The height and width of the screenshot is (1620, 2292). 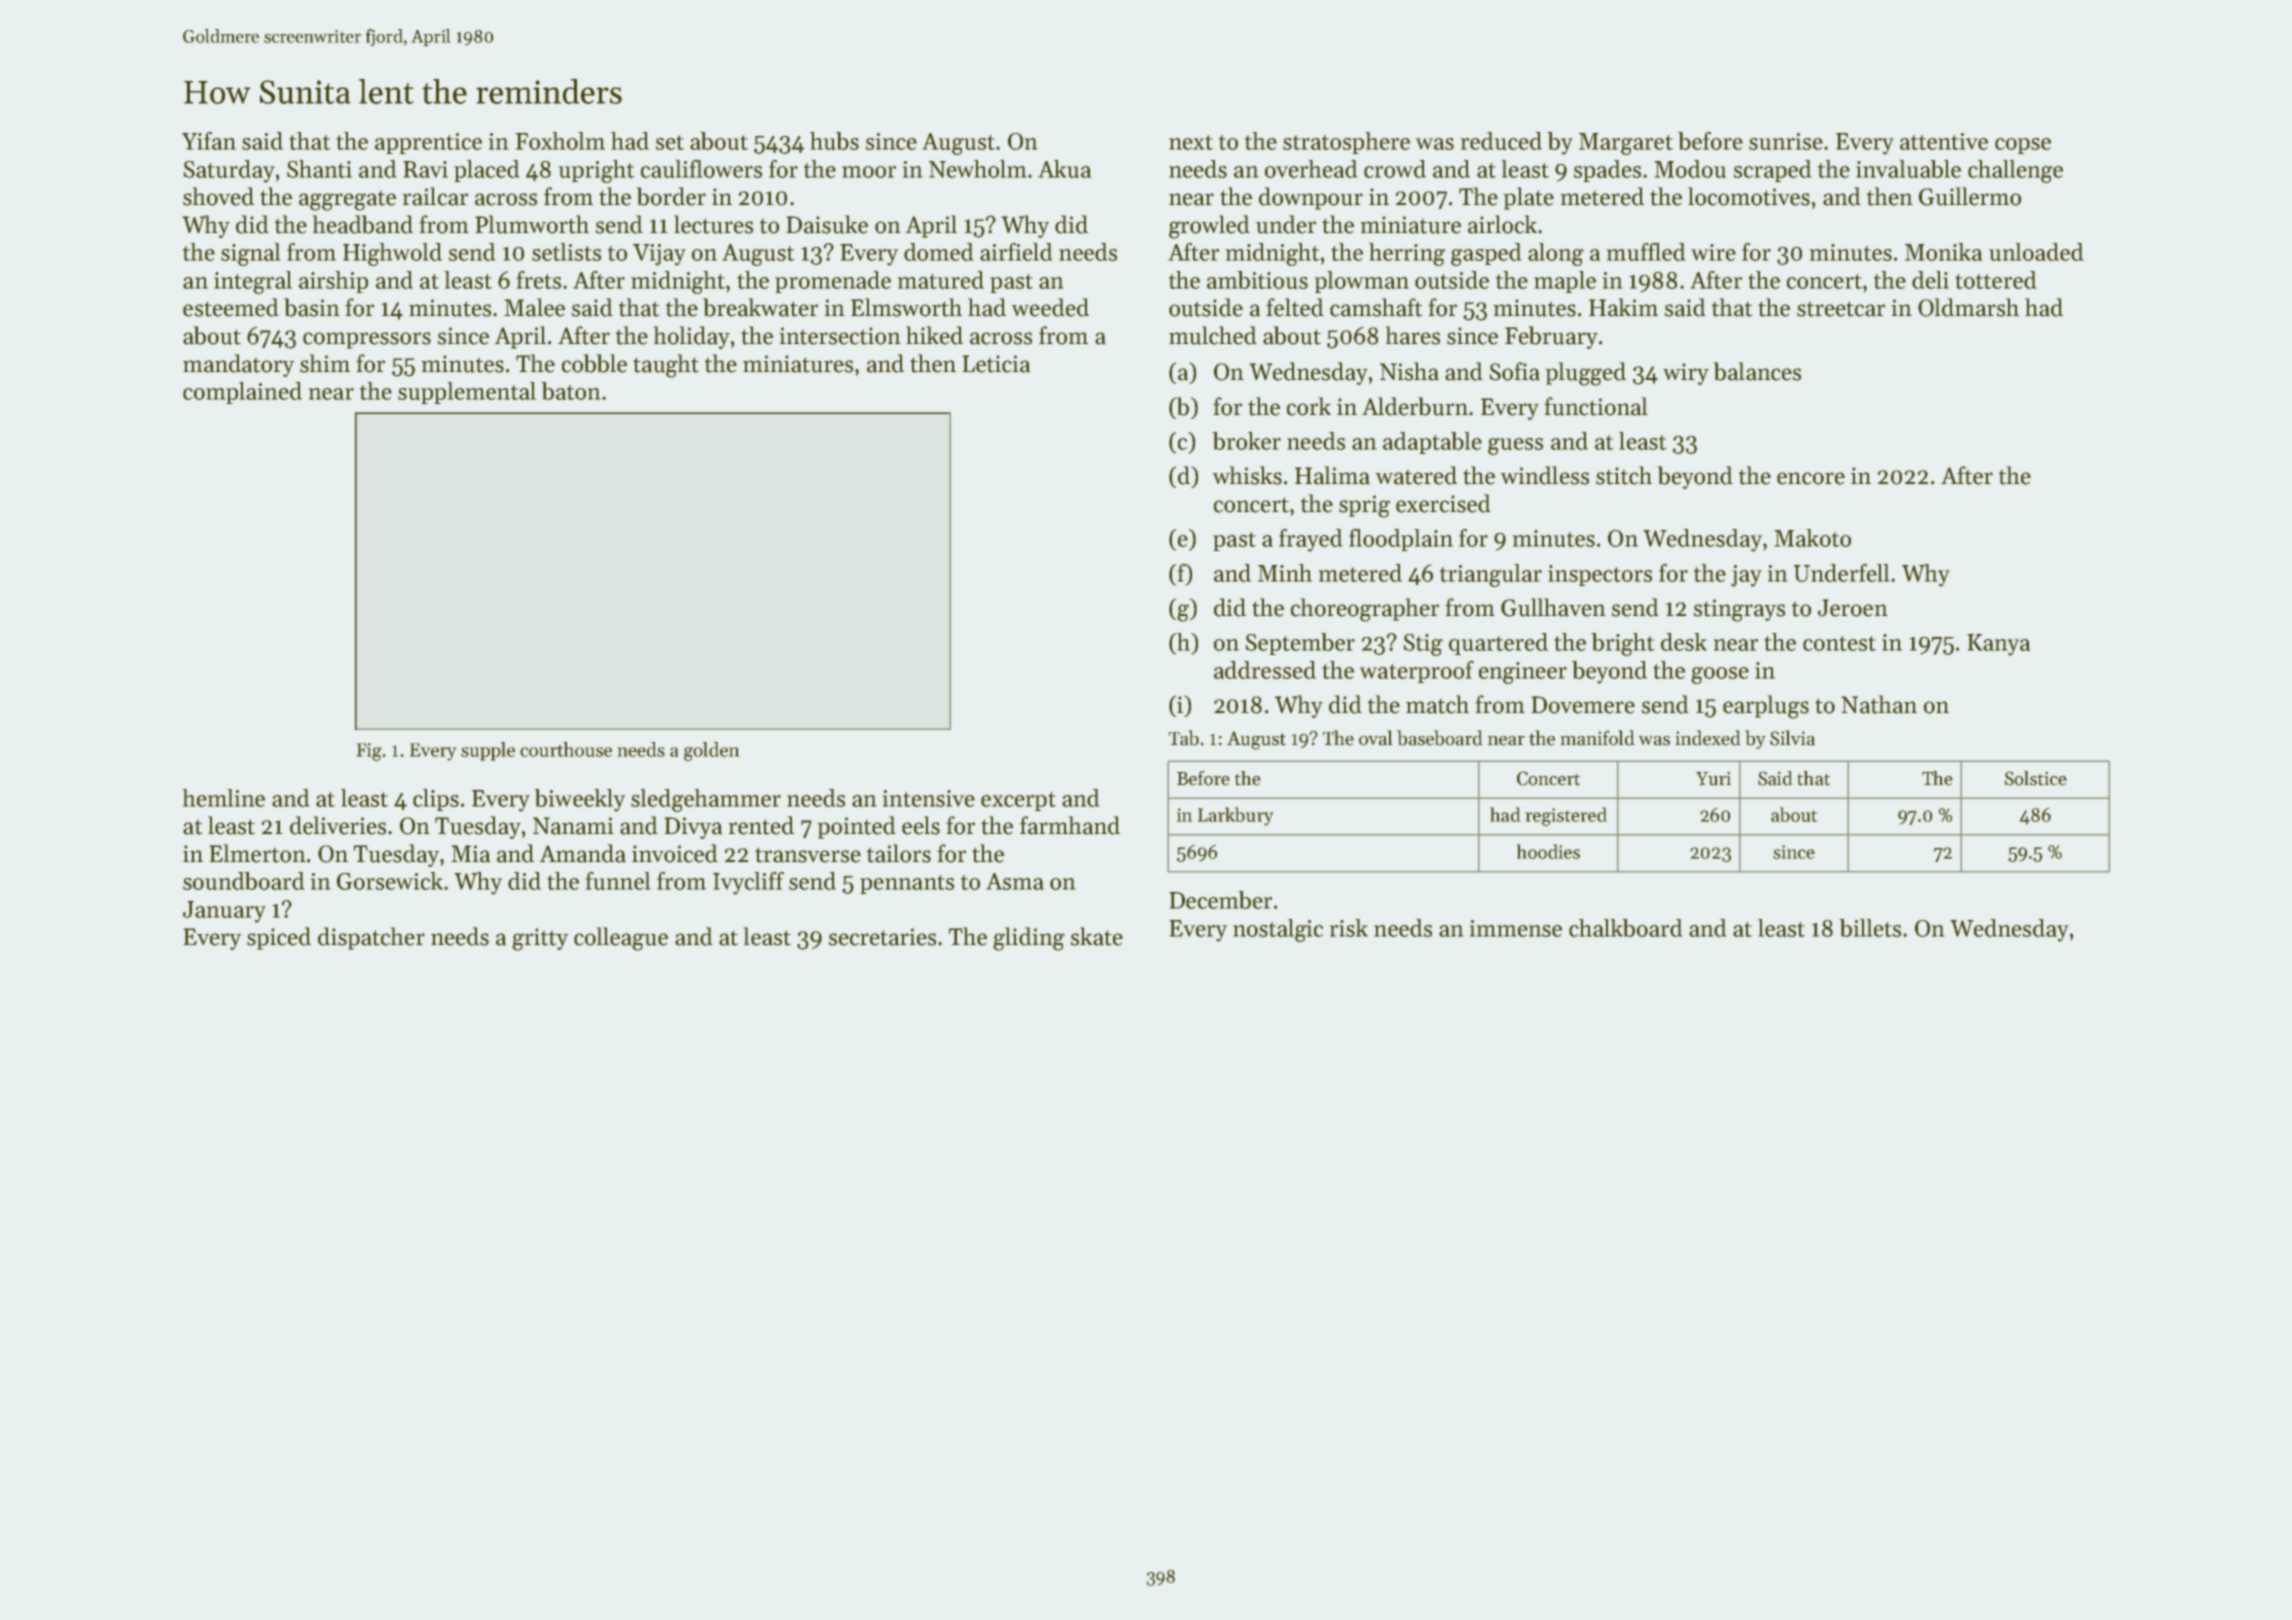 I want to click on golden, so click(x=712, y=751).
